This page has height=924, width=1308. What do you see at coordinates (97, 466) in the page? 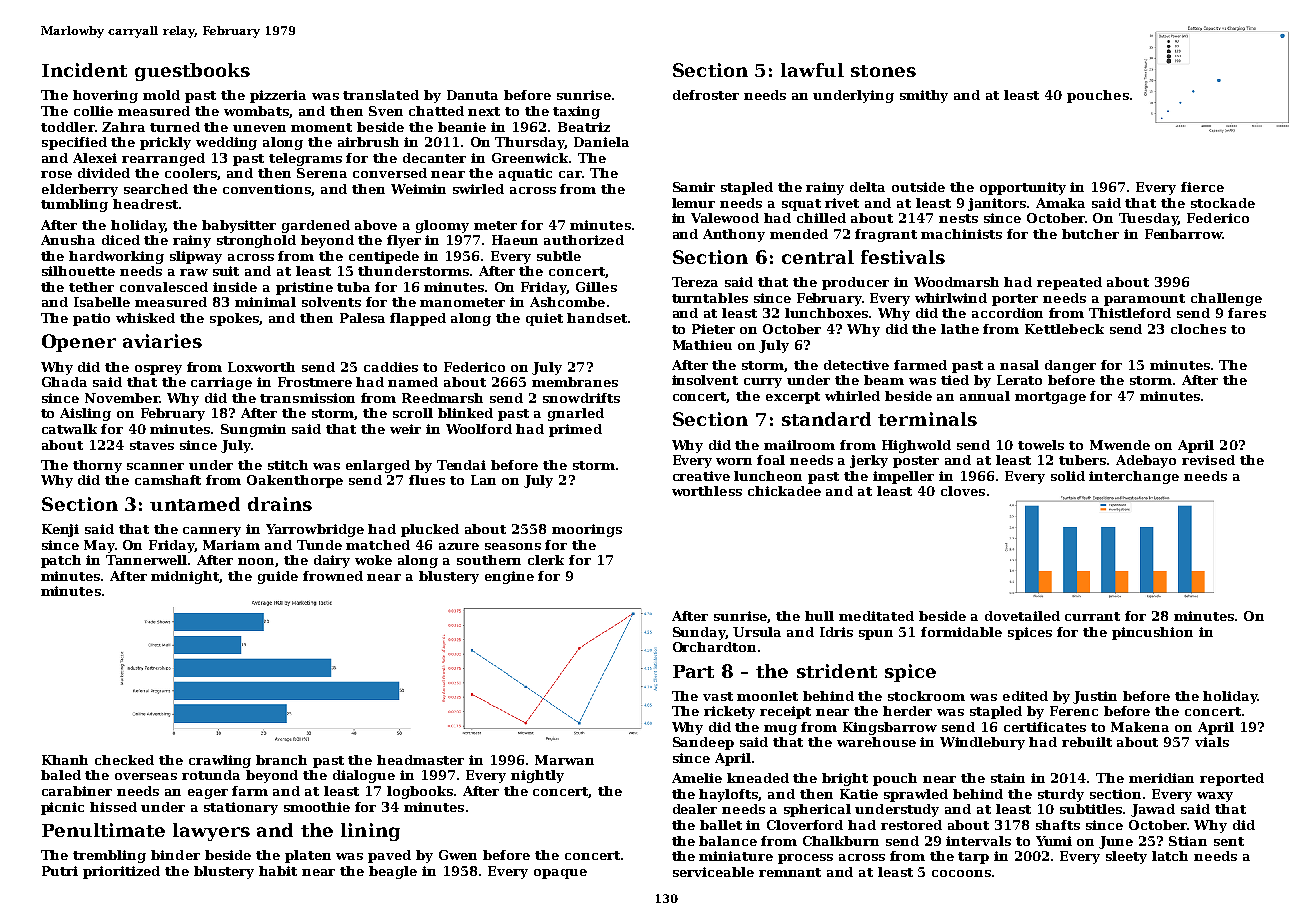
I see `thorny` at bounding box center [97, 466].
